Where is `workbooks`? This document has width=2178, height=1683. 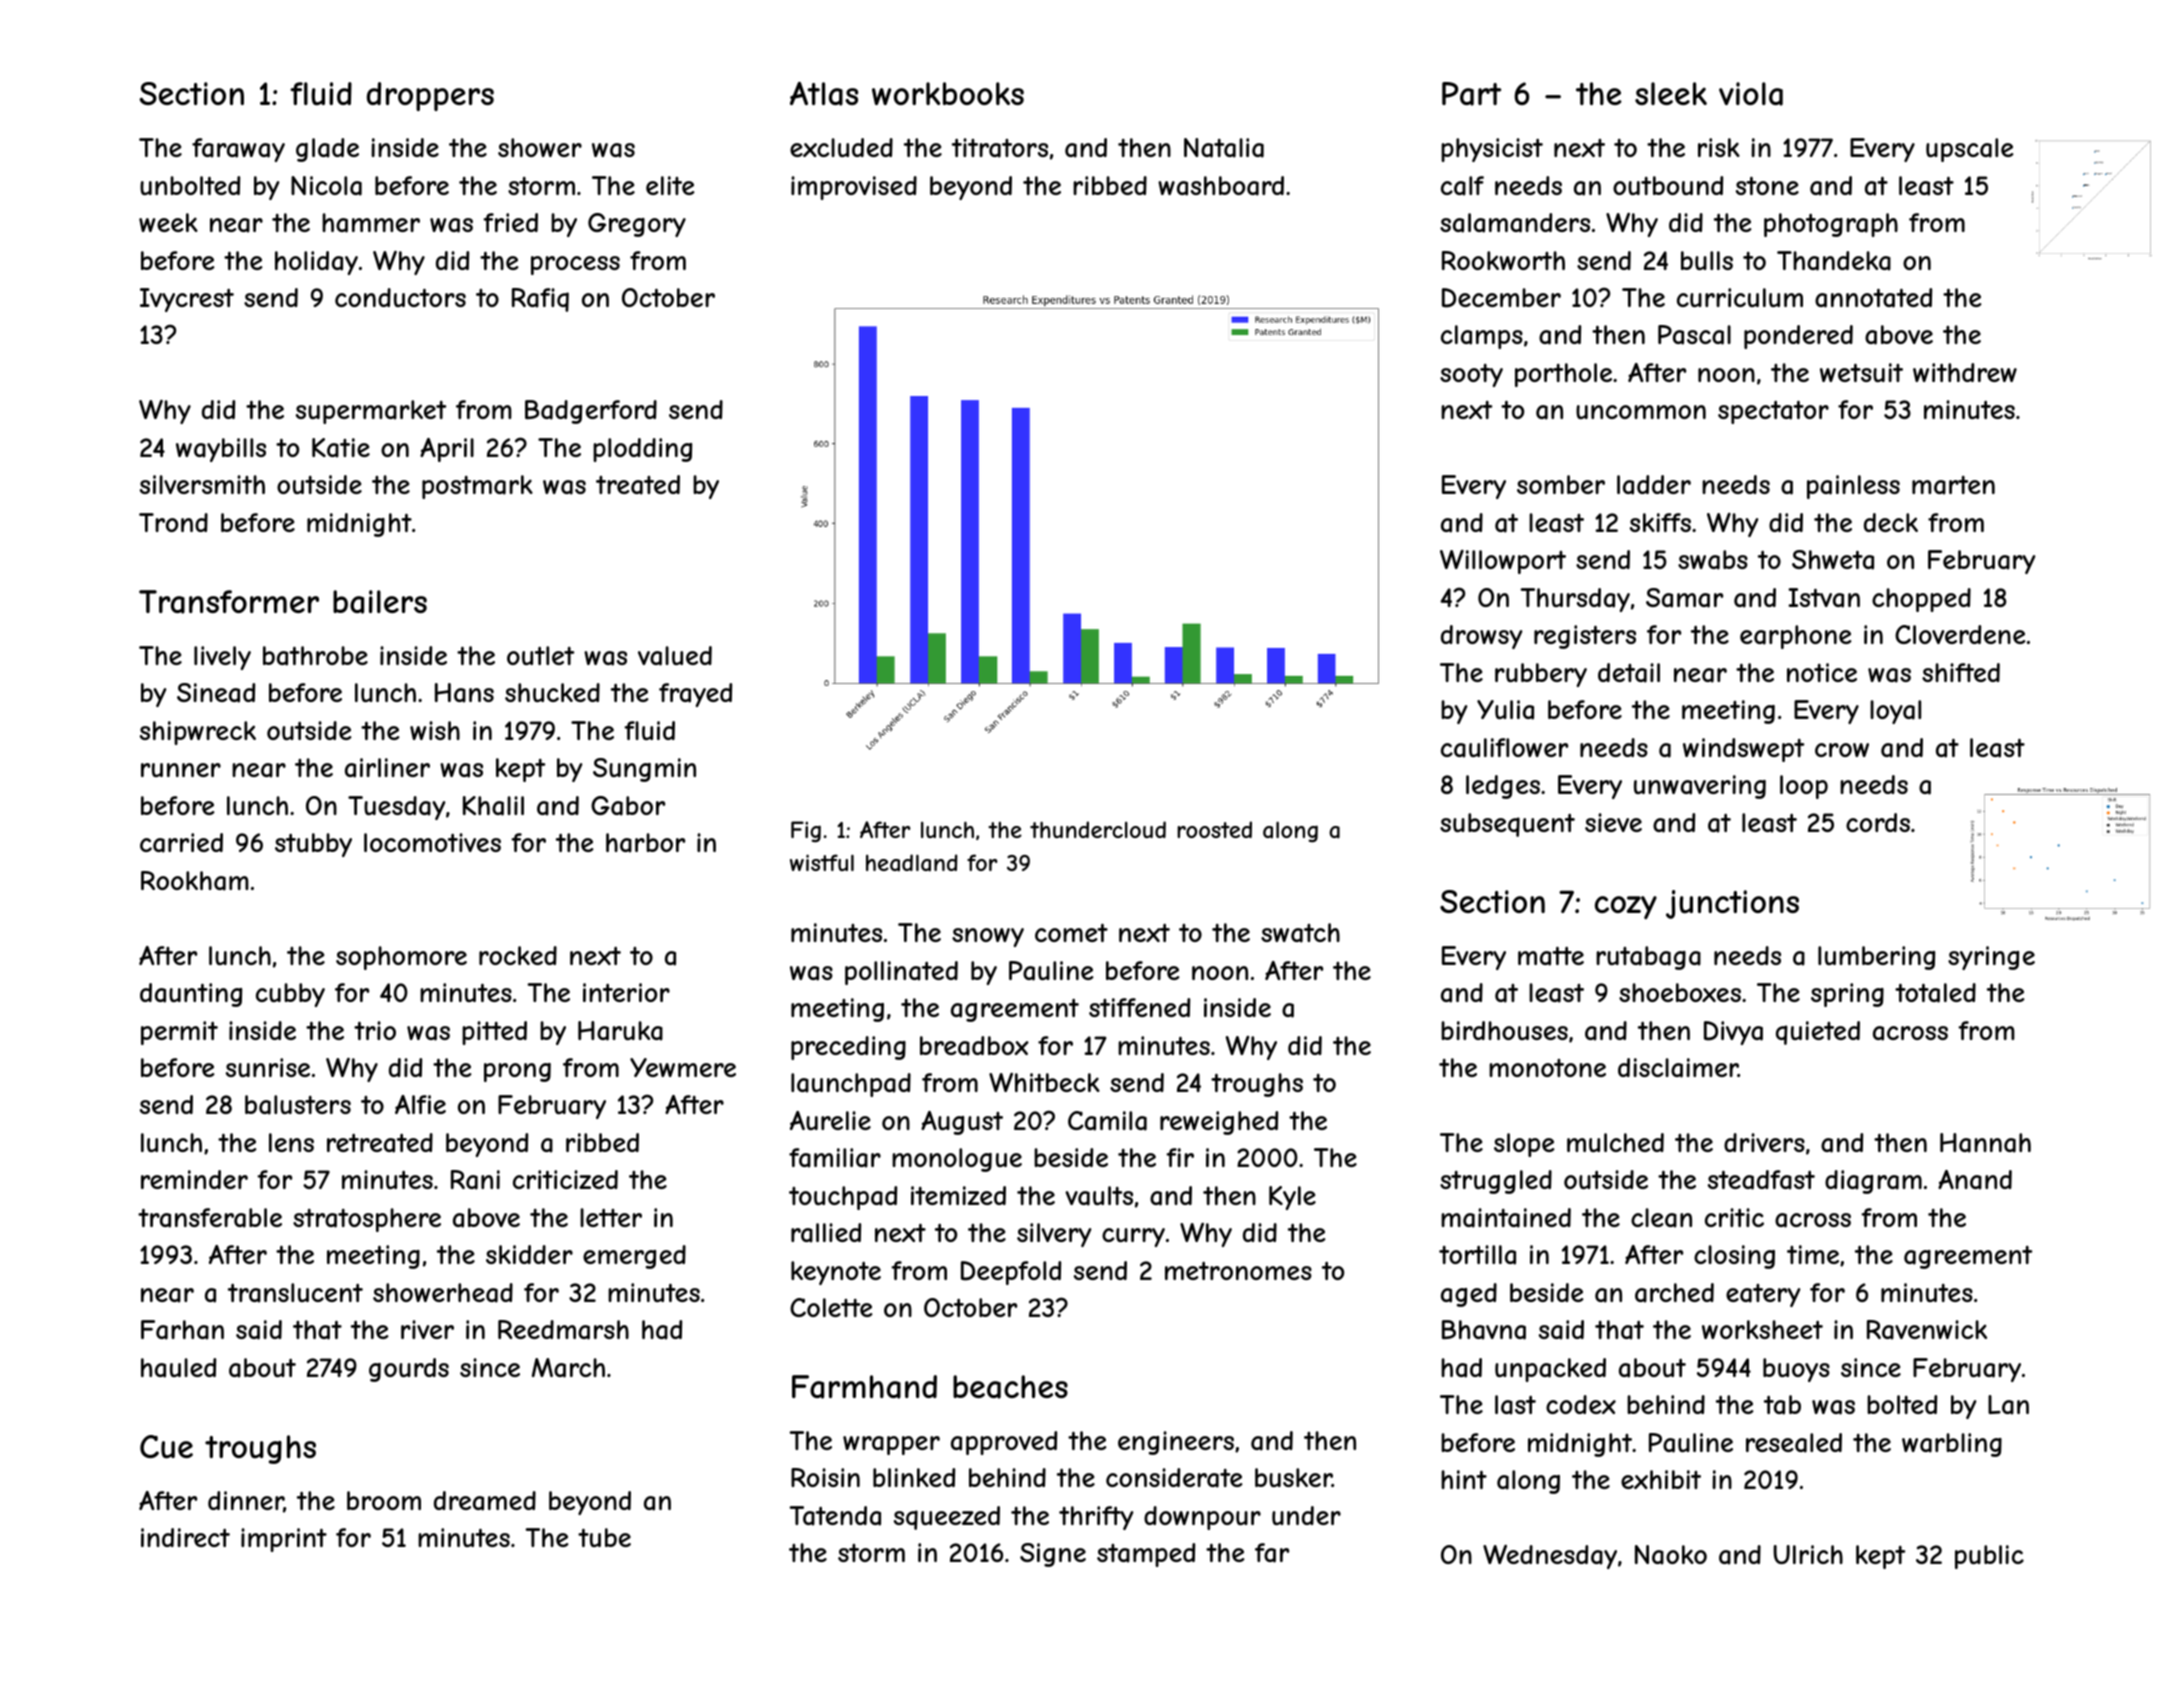
workbooks is located at coordinates (948, 93).
